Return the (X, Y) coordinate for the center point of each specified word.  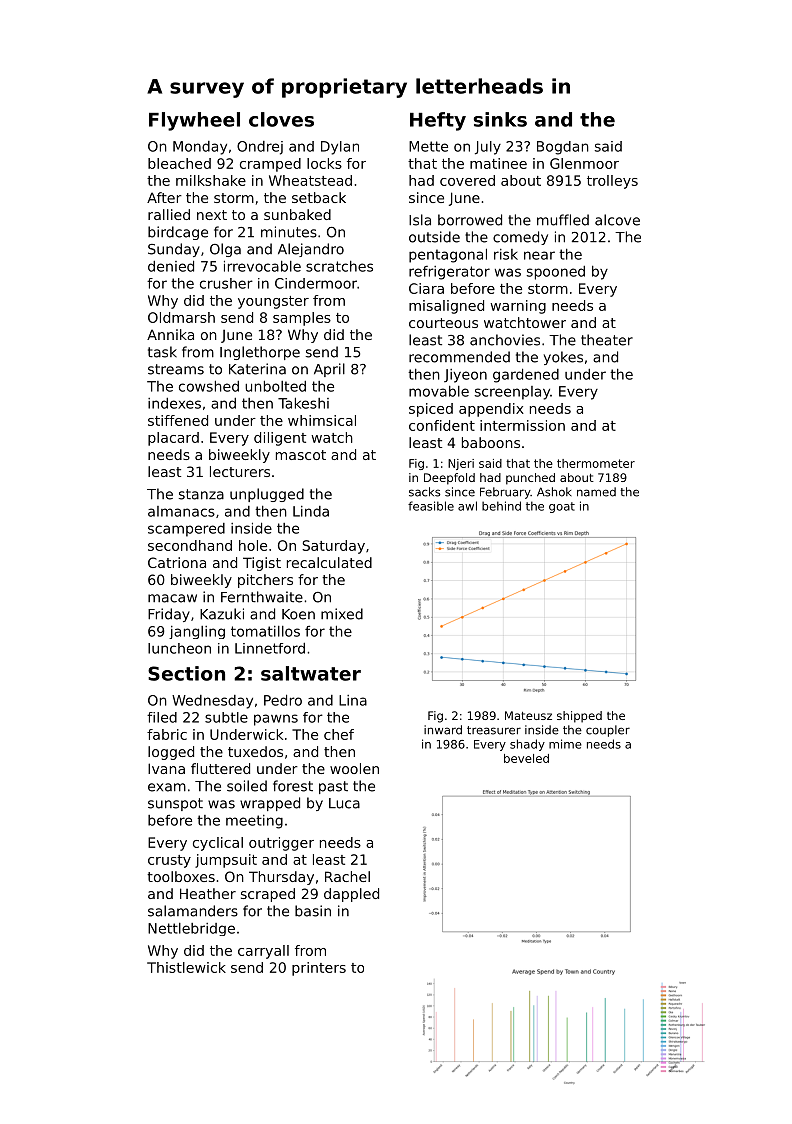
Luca (344, 803)
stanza (201, 494)
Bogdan (563, 148)
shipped (579, 717)
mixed (342, 614)
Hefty (438, 121)
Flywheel (194, 121)
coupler (608, 731)
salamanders (193, 911)
